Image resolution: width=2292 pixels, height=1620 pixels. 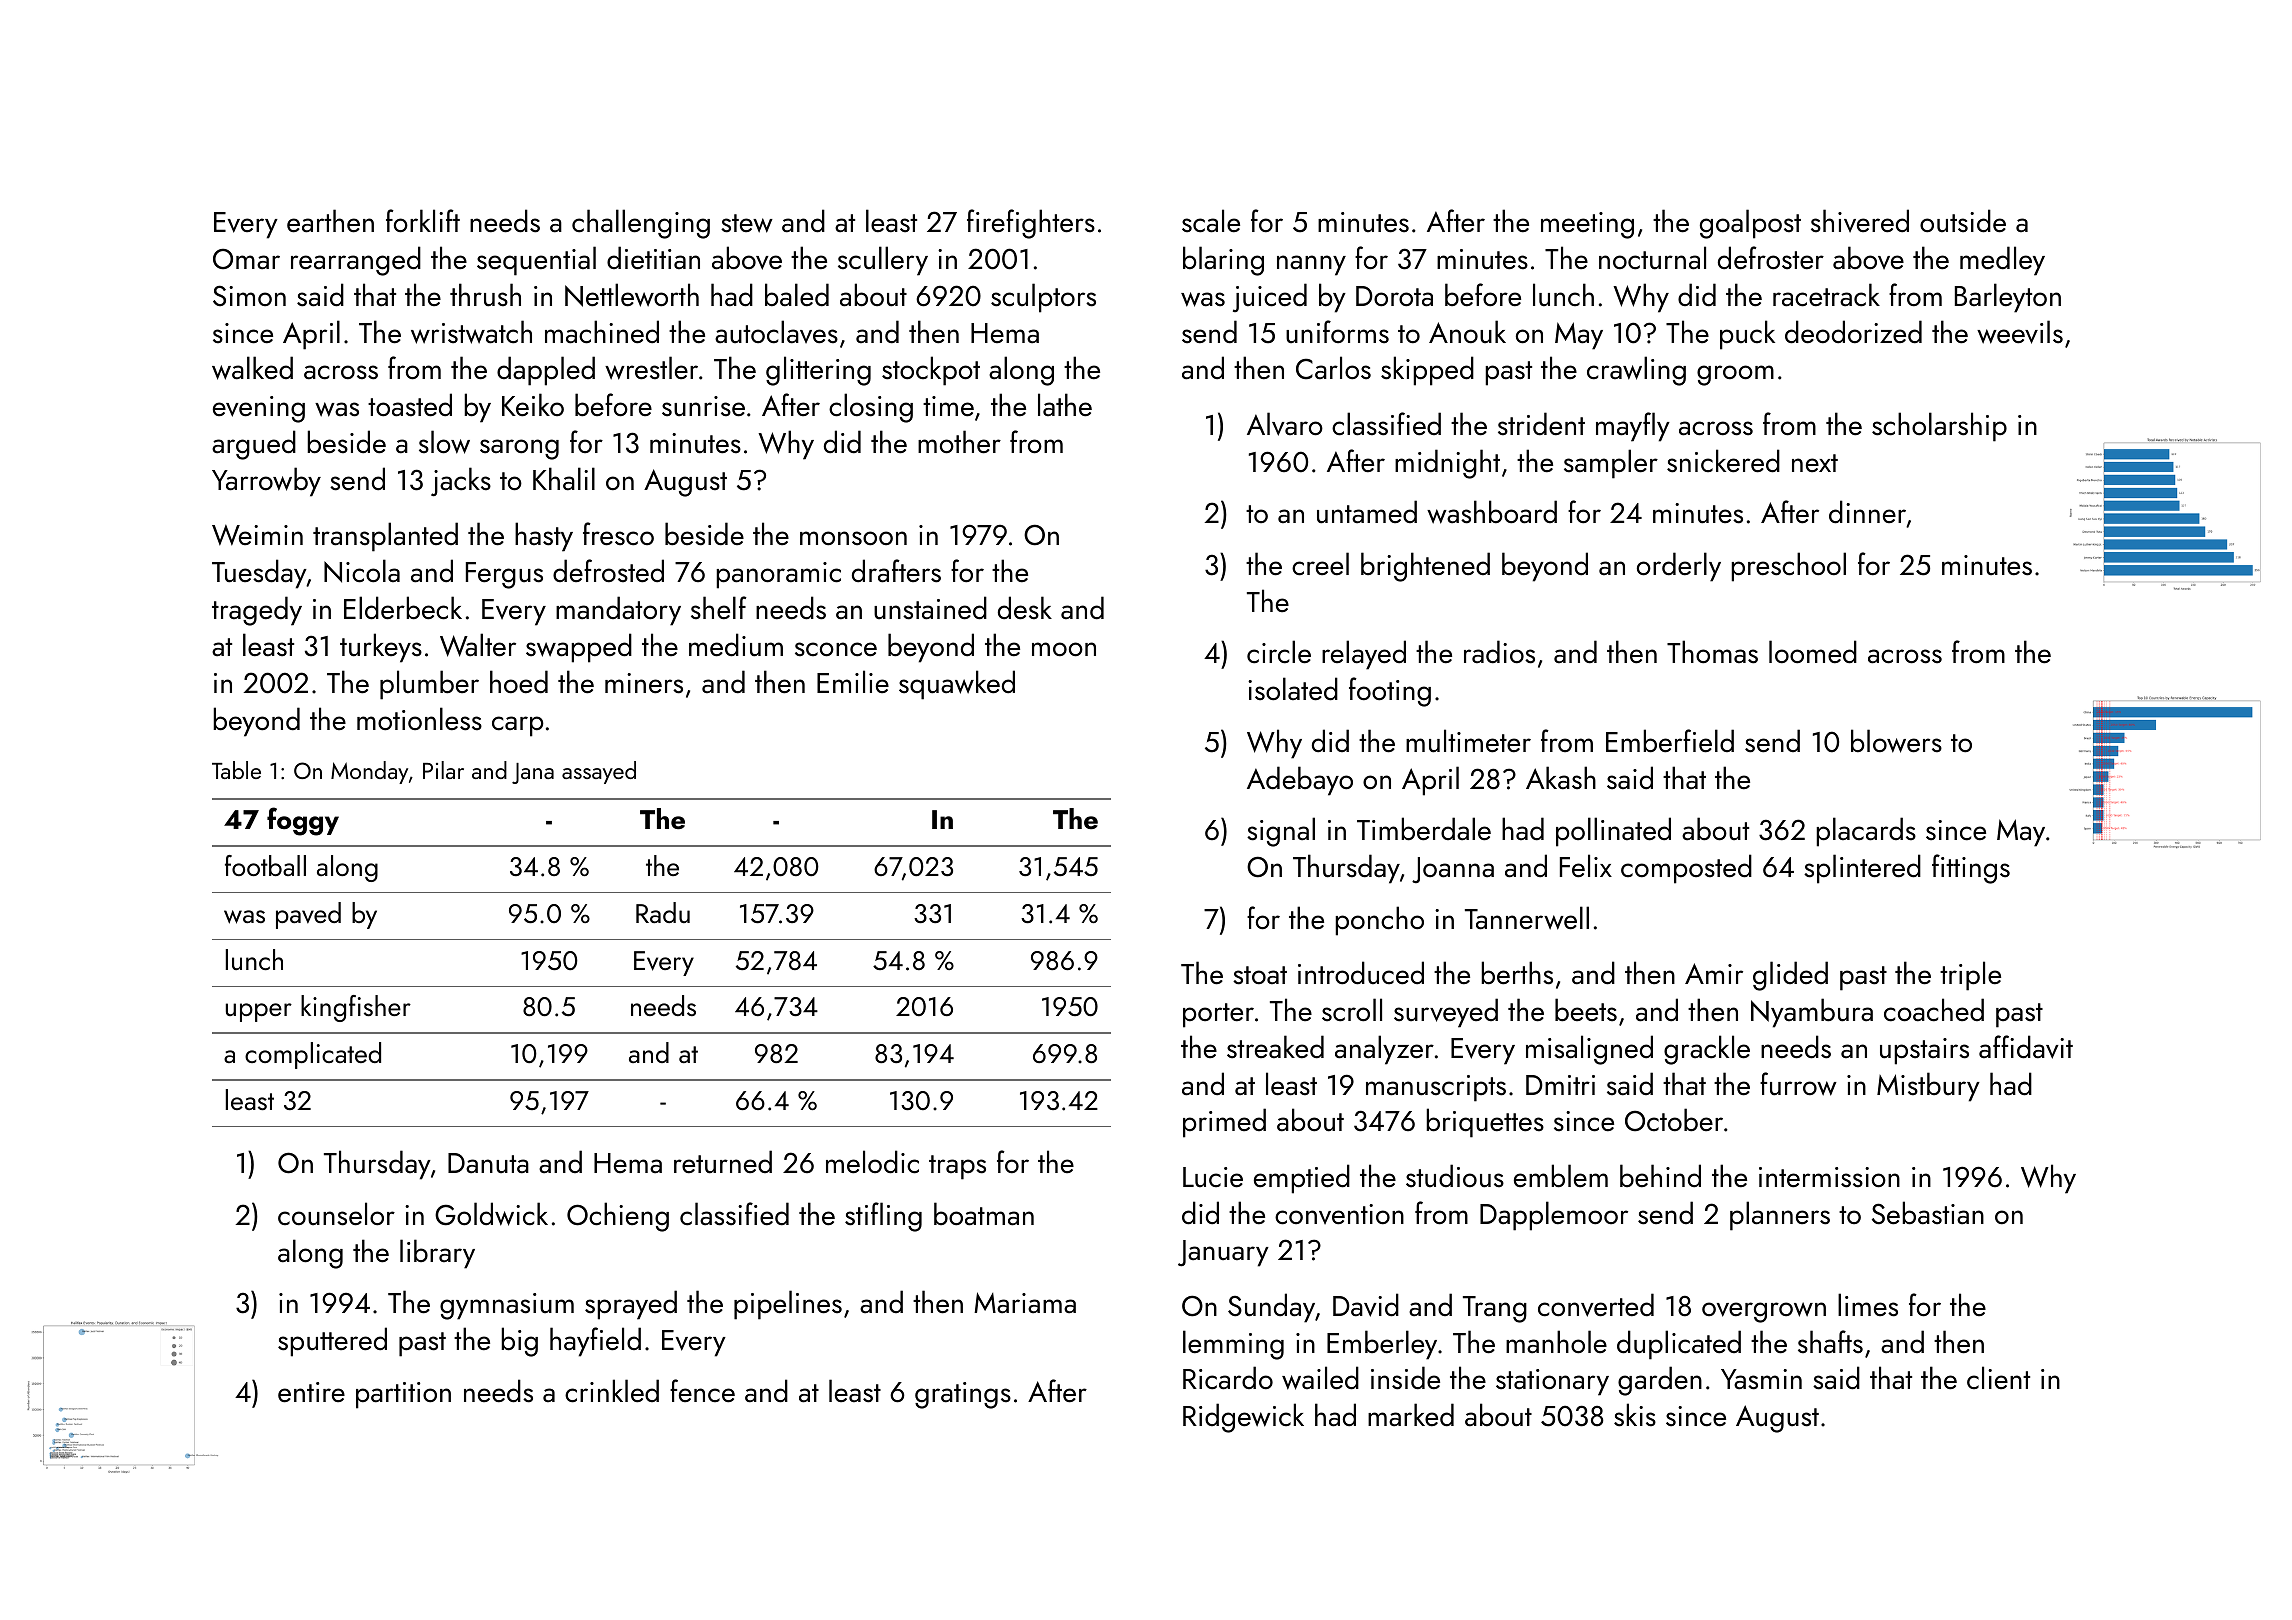 What do you see at coordinates (723, 1162) in the image?
I see `returned` at bounding box center [723, 1162].
